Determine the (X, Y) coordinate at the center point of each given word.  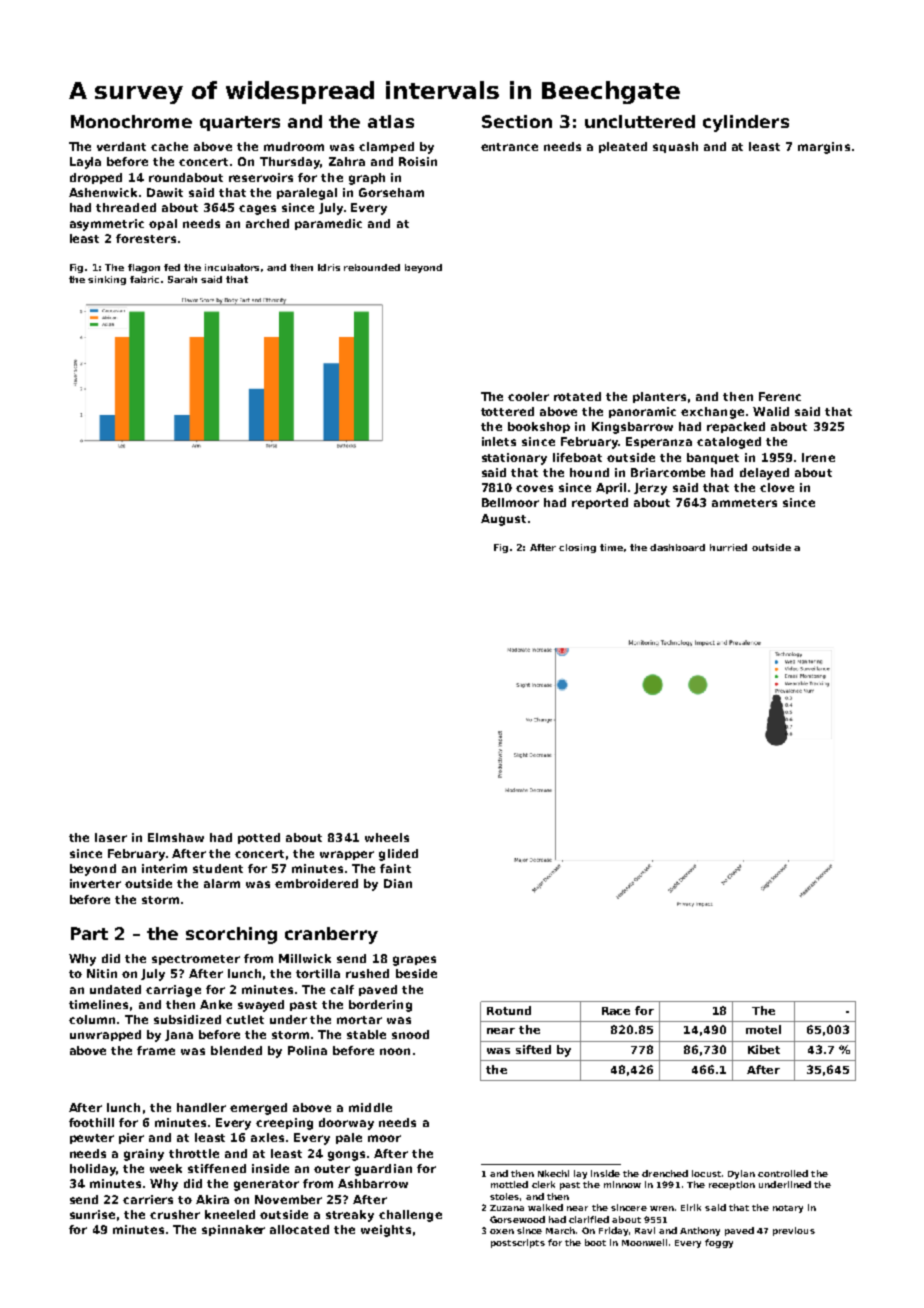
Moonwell (644, 1242)
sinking (107, 280)
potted (259, 838)
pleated (623, 147)
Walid (771, 411)
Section (517, 121)
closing (577, 548)
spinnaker (233, 1230)
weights (386, 1231)
